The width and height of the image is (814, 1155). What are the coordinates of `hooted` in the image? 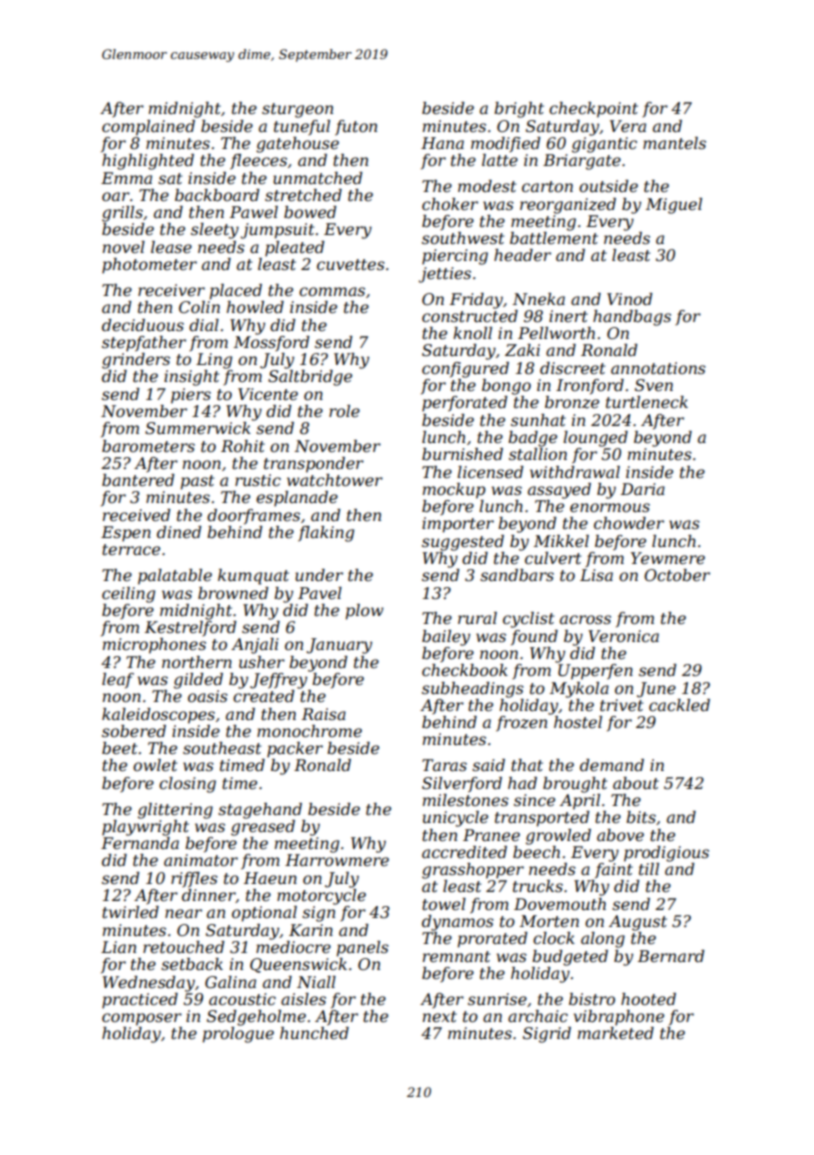 It's located at (648, 999).
